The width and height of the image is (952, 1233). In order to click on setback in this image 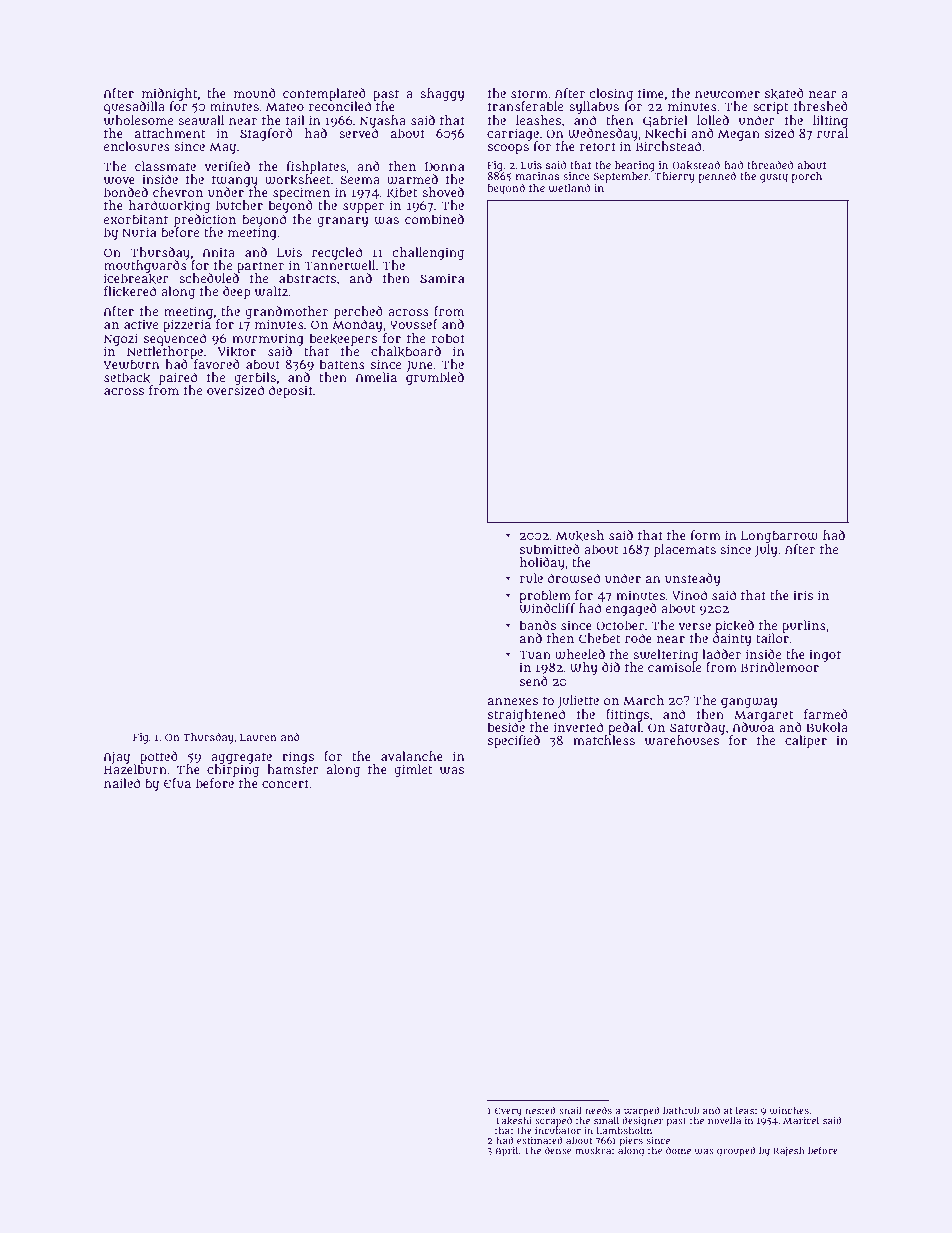, I will do `click(127, 377)`.
